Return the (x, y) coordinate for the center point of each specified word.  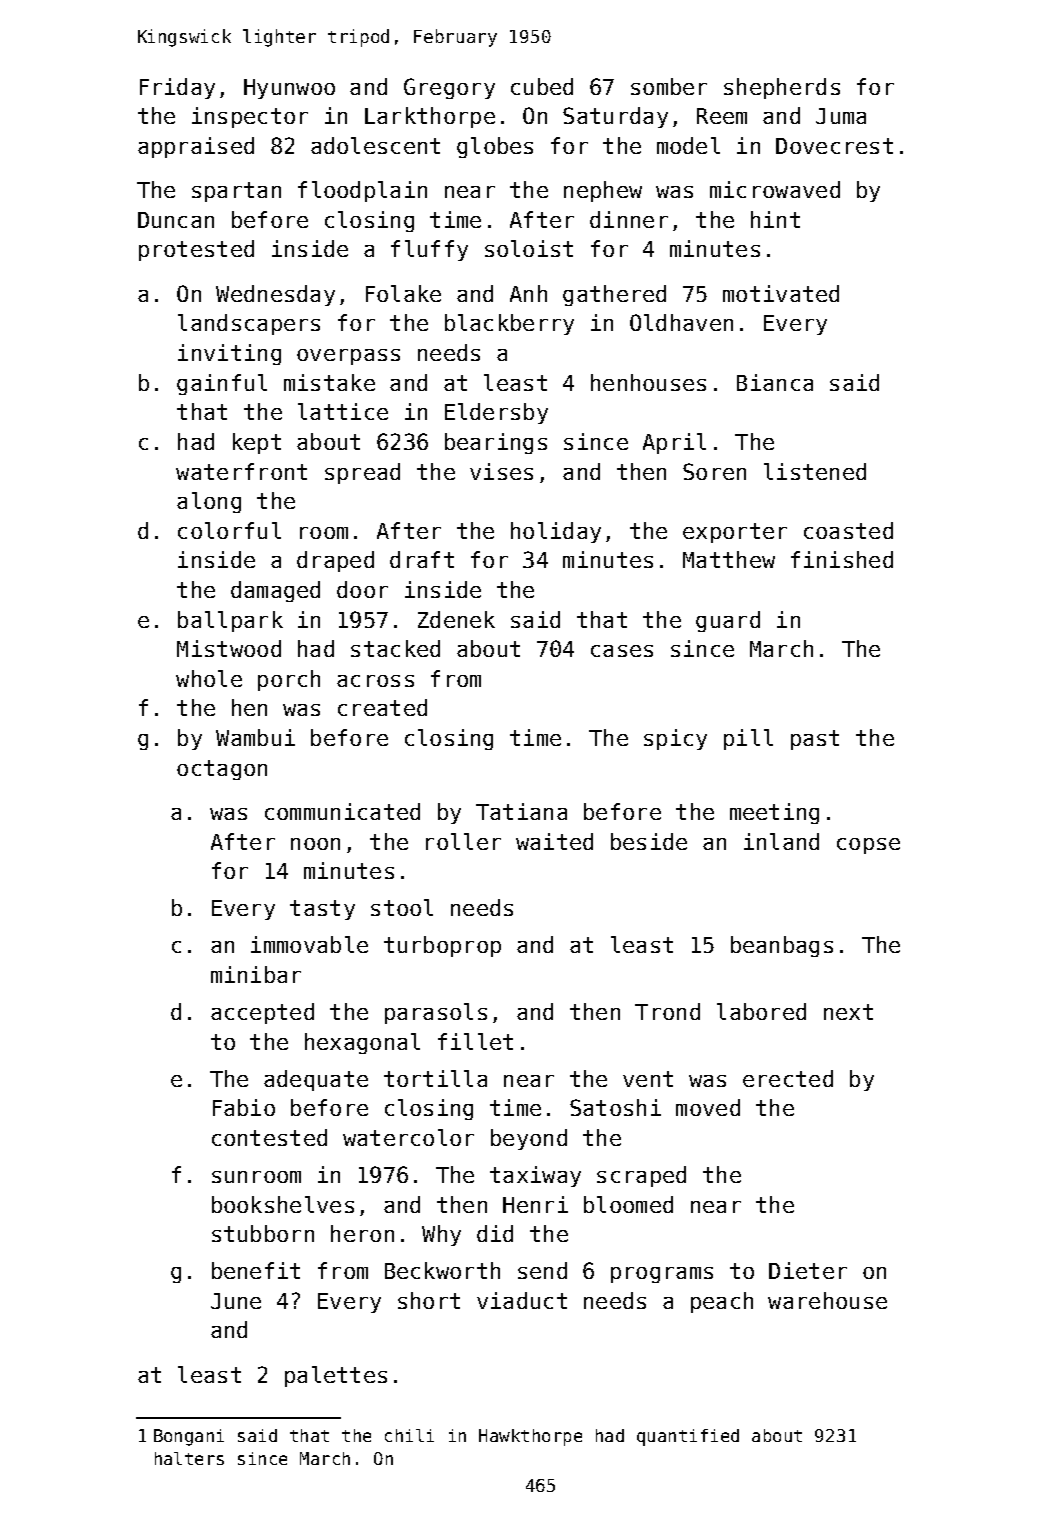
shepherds (782, 88)
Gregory (449, 88)
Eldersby (496, 413)
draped (335, 561)
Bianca (775, 382)
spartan (236, 192)
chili (409, 1435)
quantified (688, 1437)
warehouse (827, 1300)
